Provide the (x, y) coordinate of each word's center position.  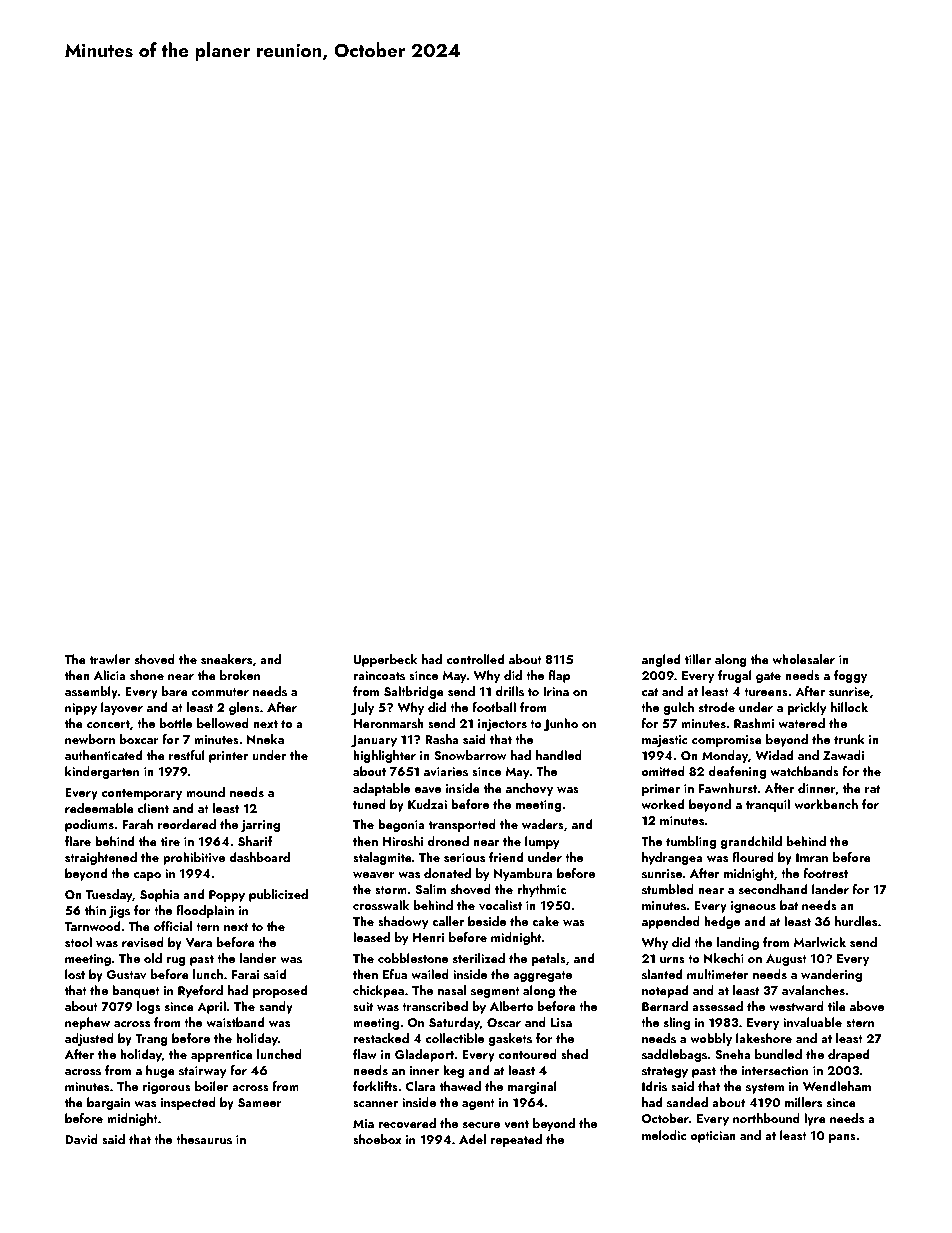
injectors (502, 725)
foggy (850, 676)
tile (837, 1006)
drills (510, 691)
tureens (766, 692)
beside (487, 921)
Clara (421, 1086)
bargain (108, 1103)
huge (160, 1071)
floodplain (205, 911)
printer (228, 757)
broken (240, 675)
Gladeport (424, 1055)
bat (789, 905)
